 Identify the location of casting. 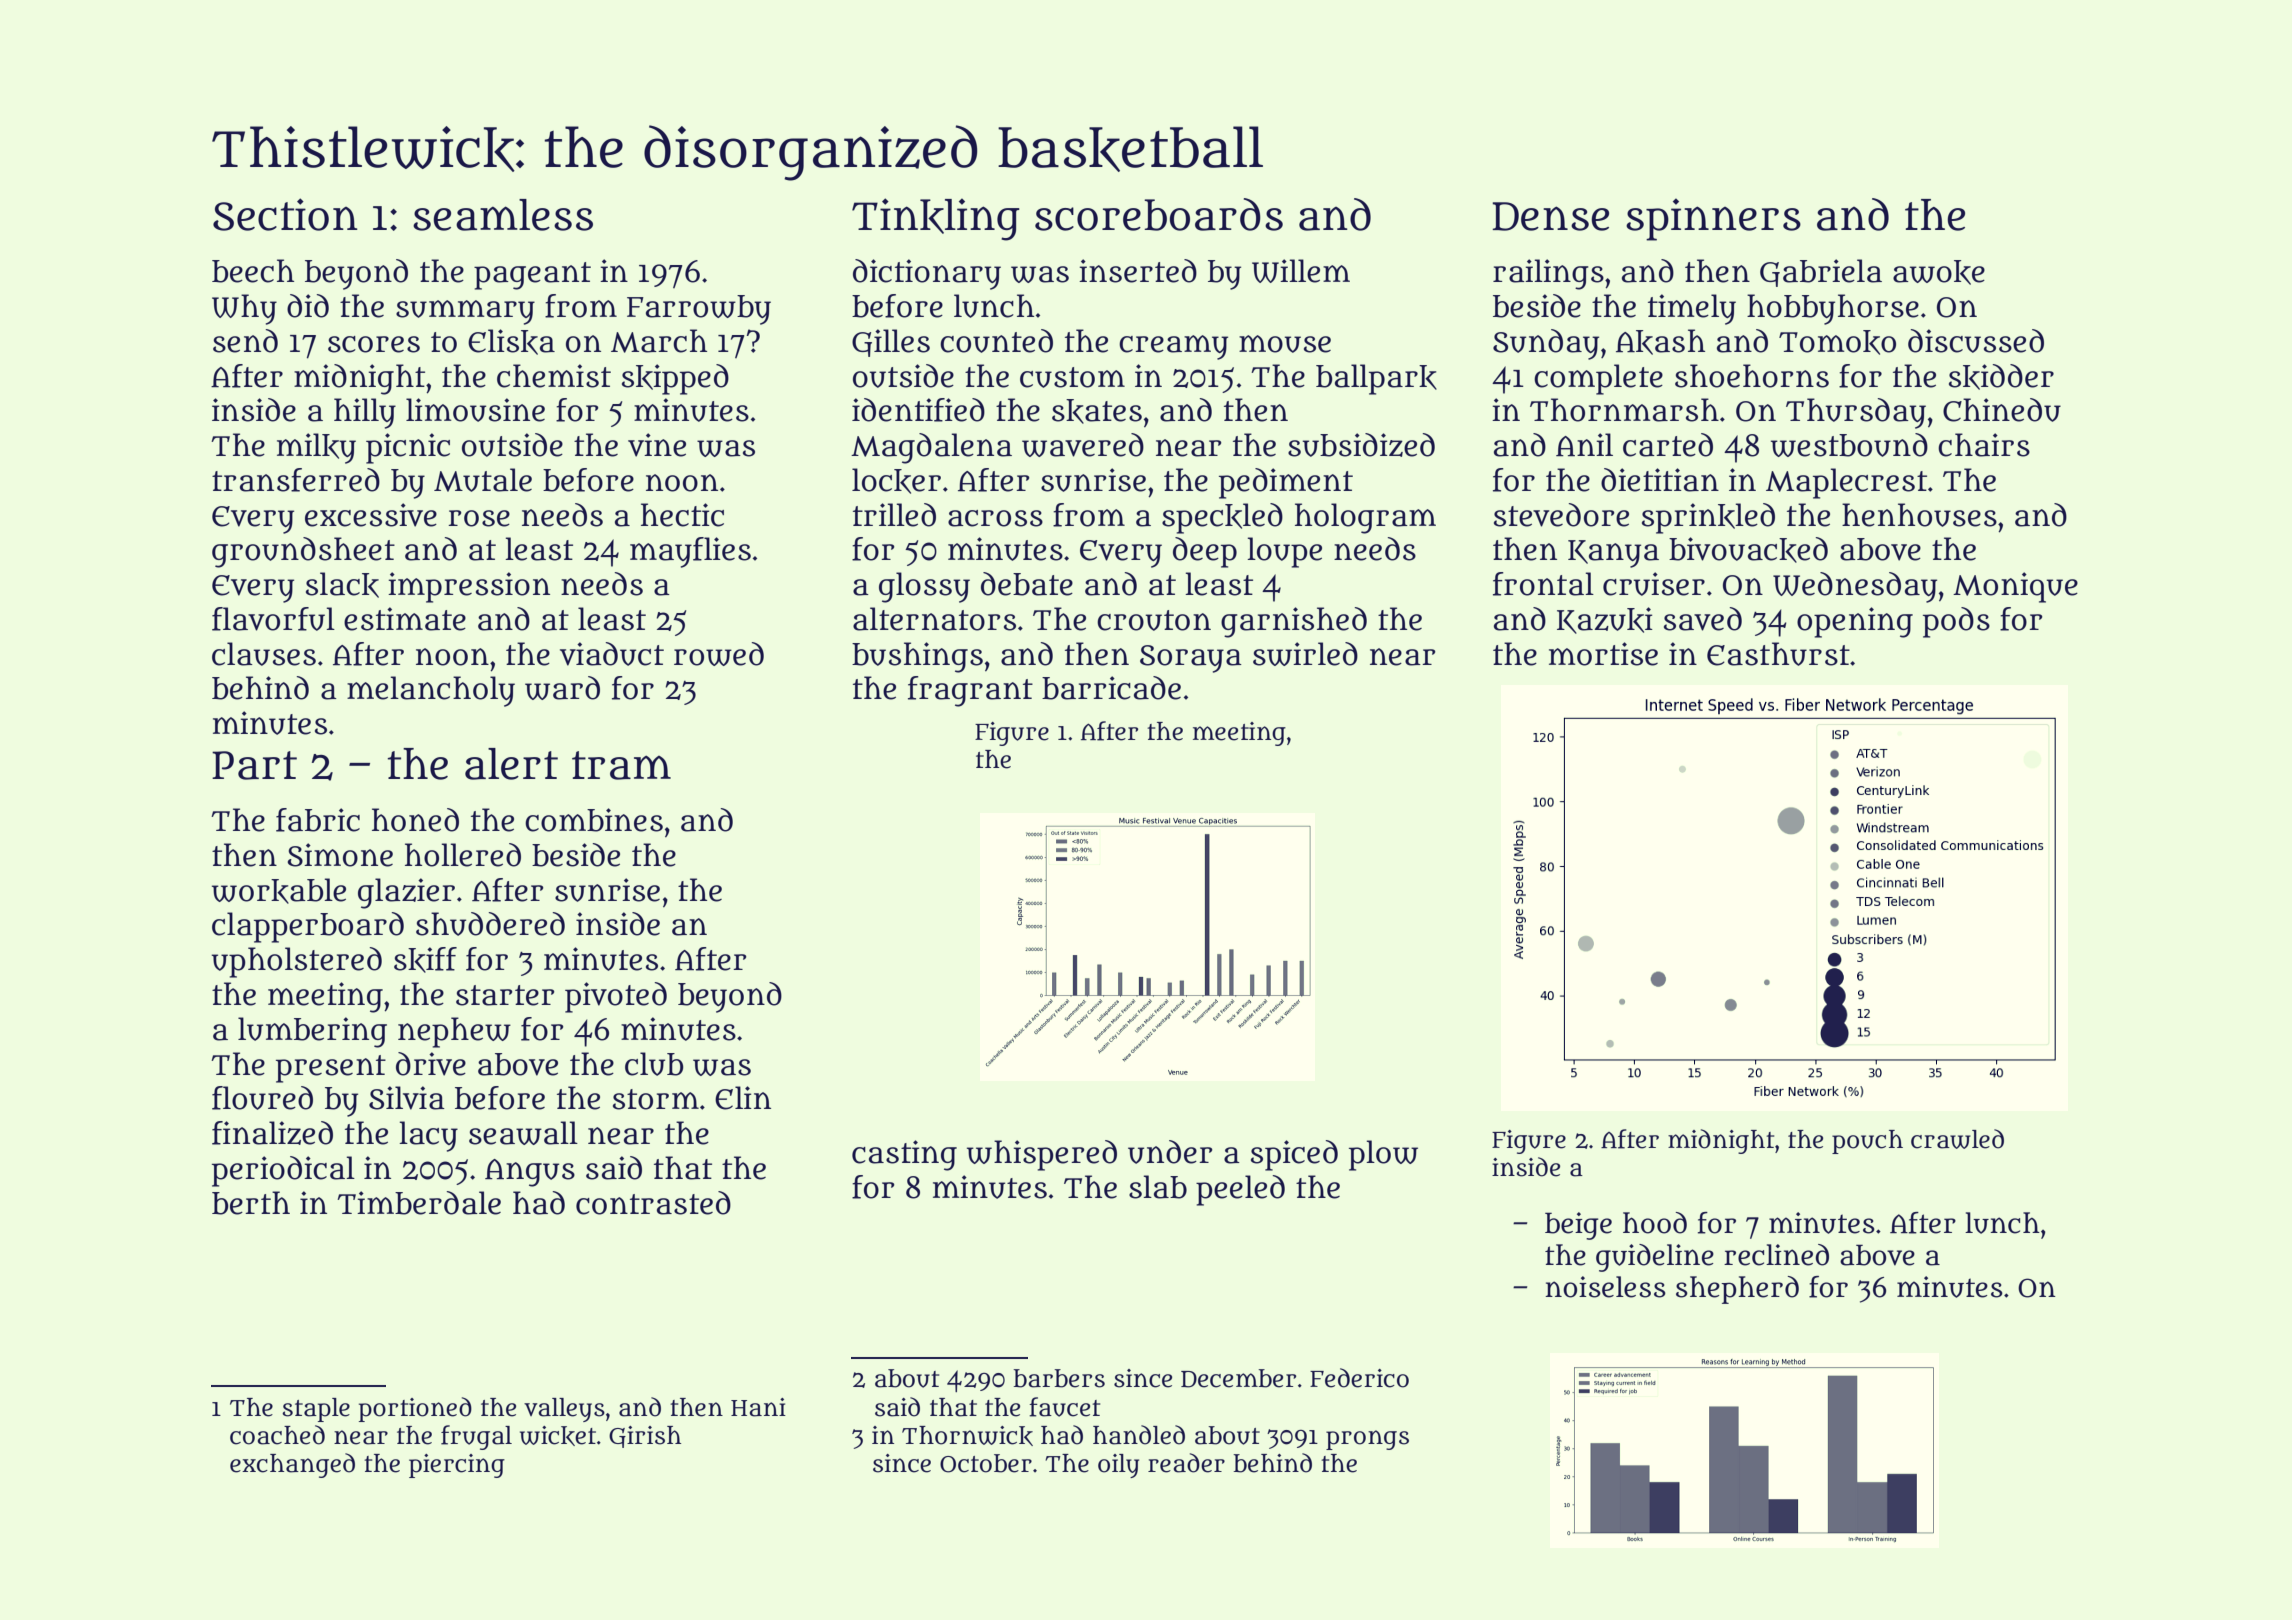
(904, 1155).
